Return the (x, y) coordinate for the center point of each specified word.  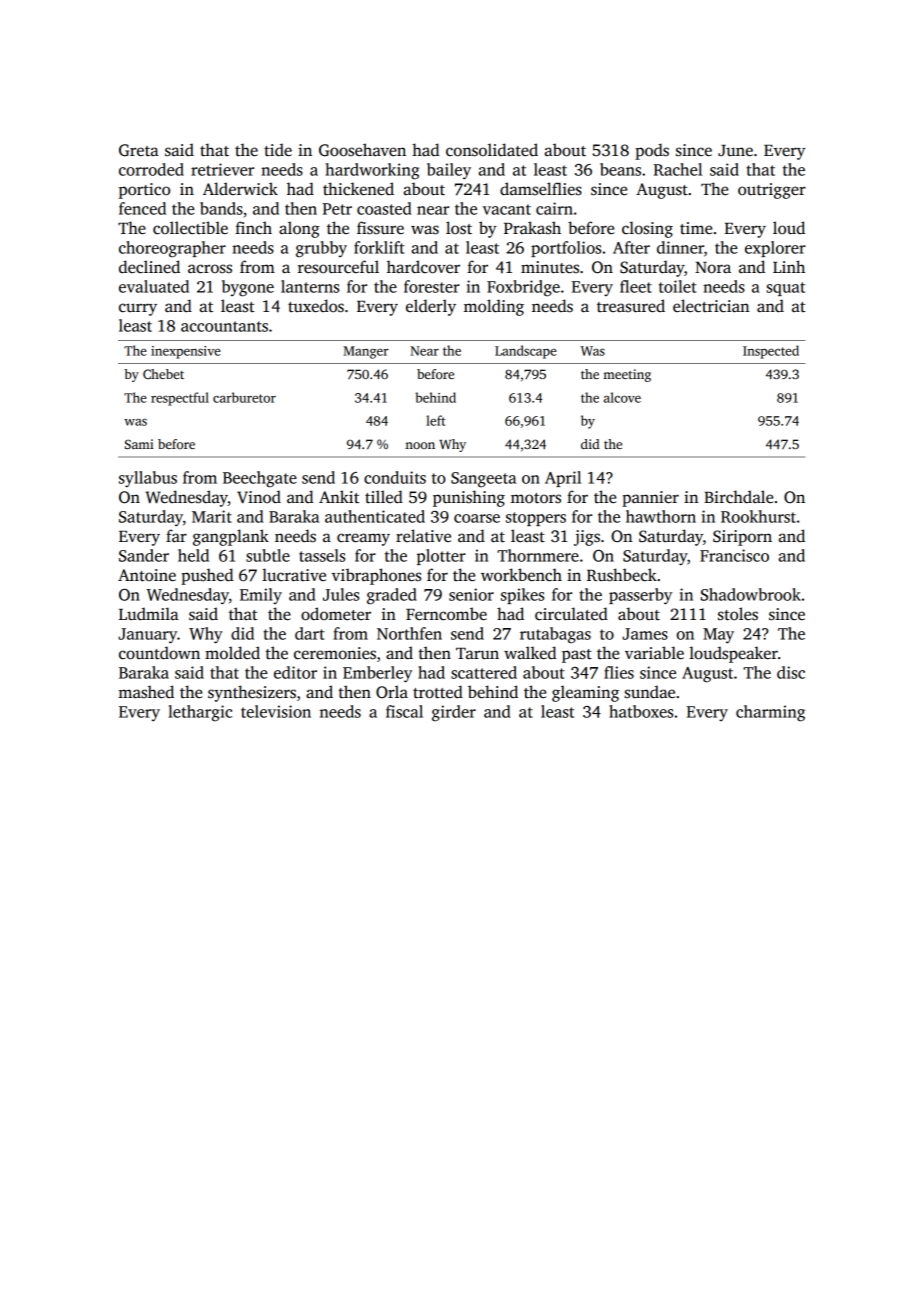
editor (295, 672)
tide (278, 149)
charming (770, 713)
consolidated (492, 150)
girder (454, 713)
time (696, 228)
